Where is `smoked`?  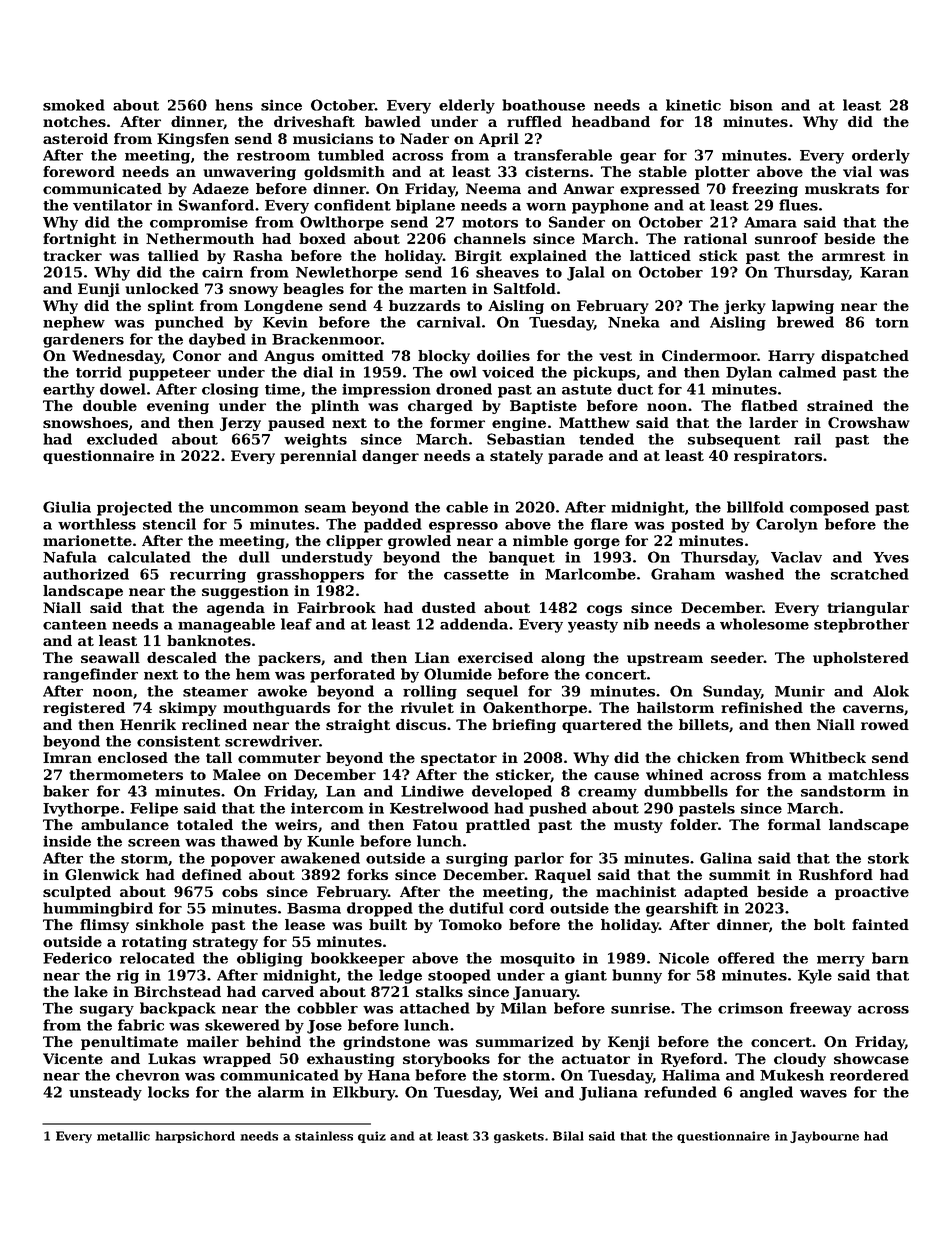
smoked is located at coordinates (74, 105).
